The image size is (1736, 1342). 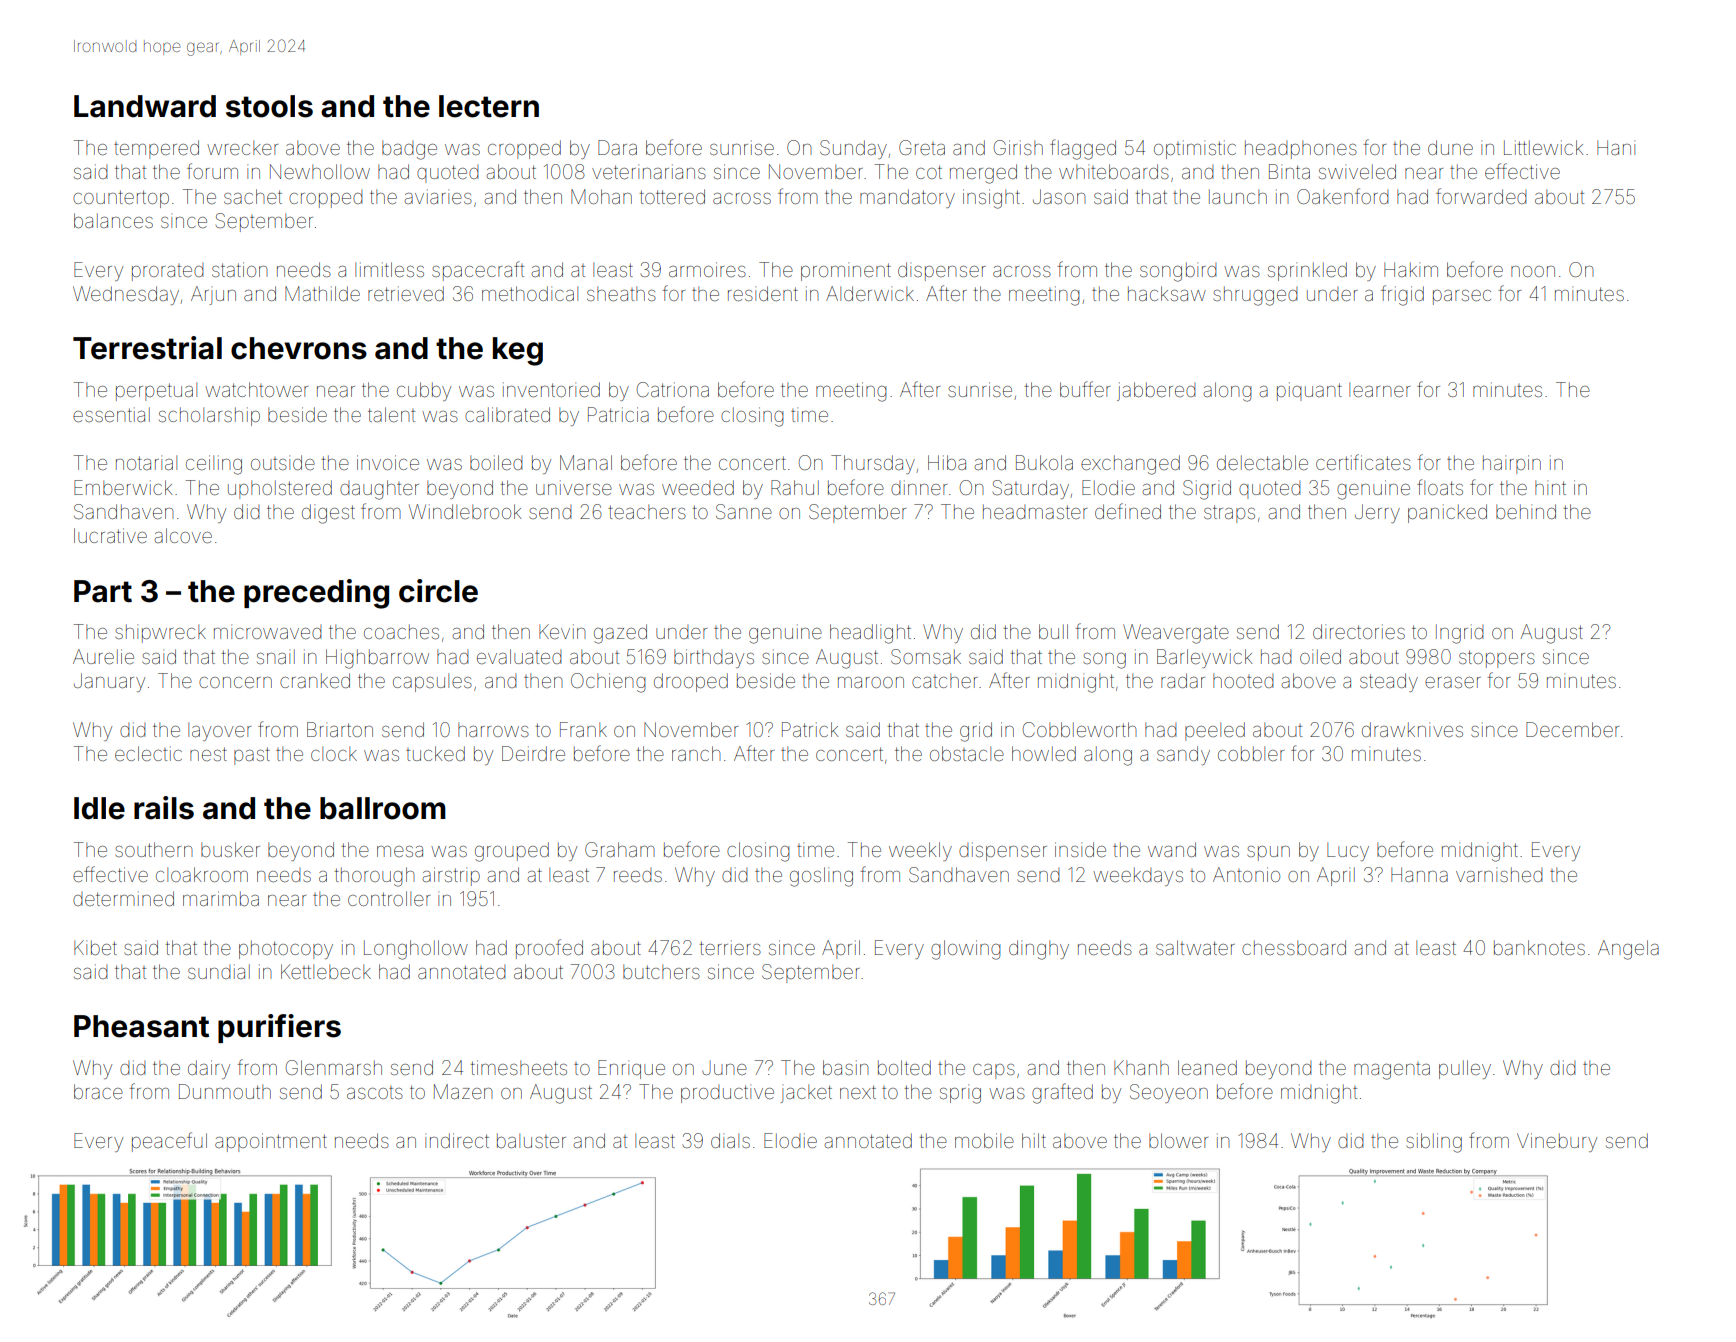 What do you see at coordinates (1255, 296) in the image?
I see `shrugged` at bounding box center [1255, 296].
